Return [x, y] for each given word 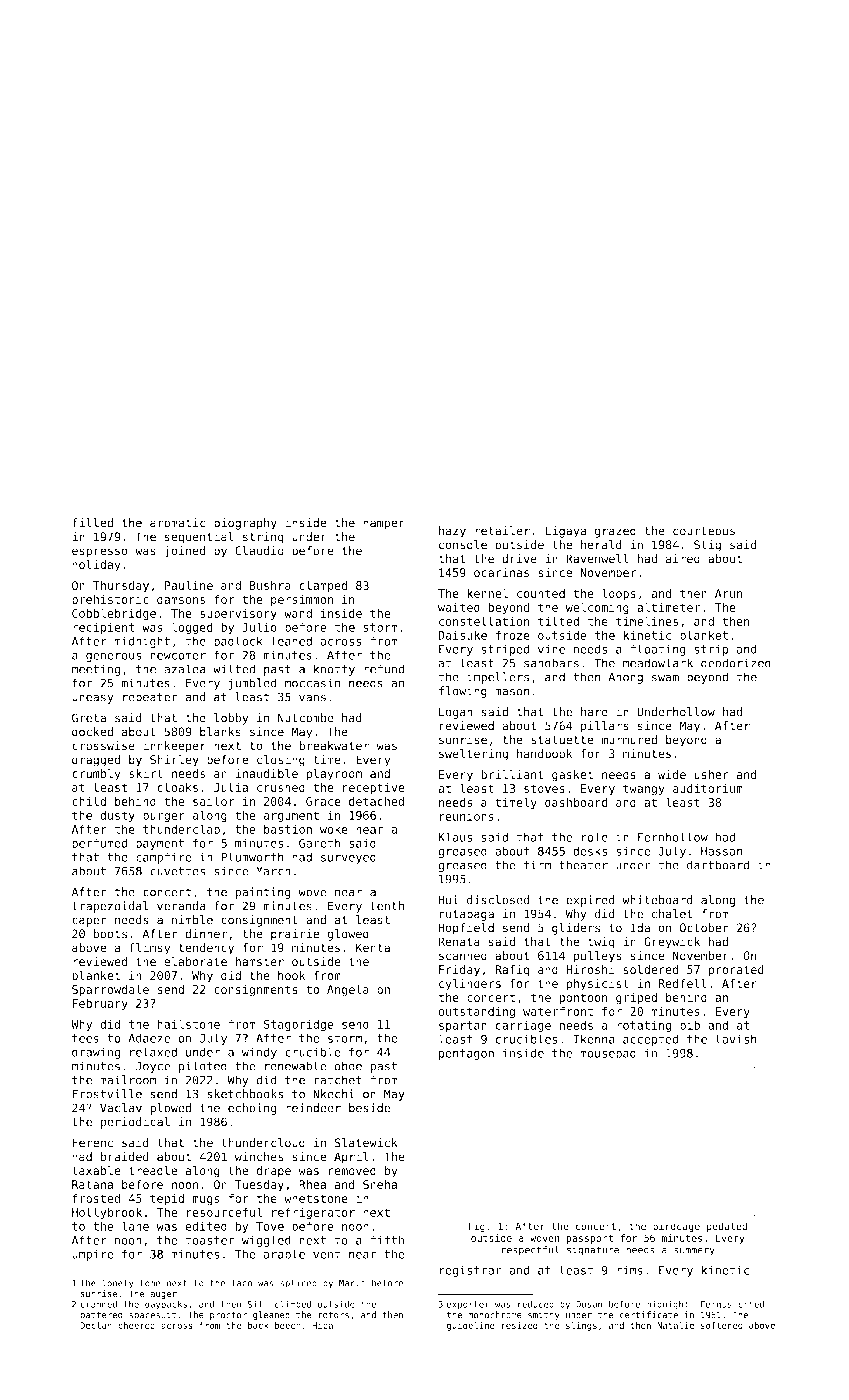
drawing [96, 1053]
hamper [384, 524]
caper [89, 922]
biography [245, 524]
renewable [296, 1066]
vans [312, 698]
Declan [96, 1325]
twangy [644, 790]
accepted [651, 1040]
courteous [704, 531]
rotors [334, 1315]
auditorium [708, 788]
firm [537, 865]
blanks [220, 732]
